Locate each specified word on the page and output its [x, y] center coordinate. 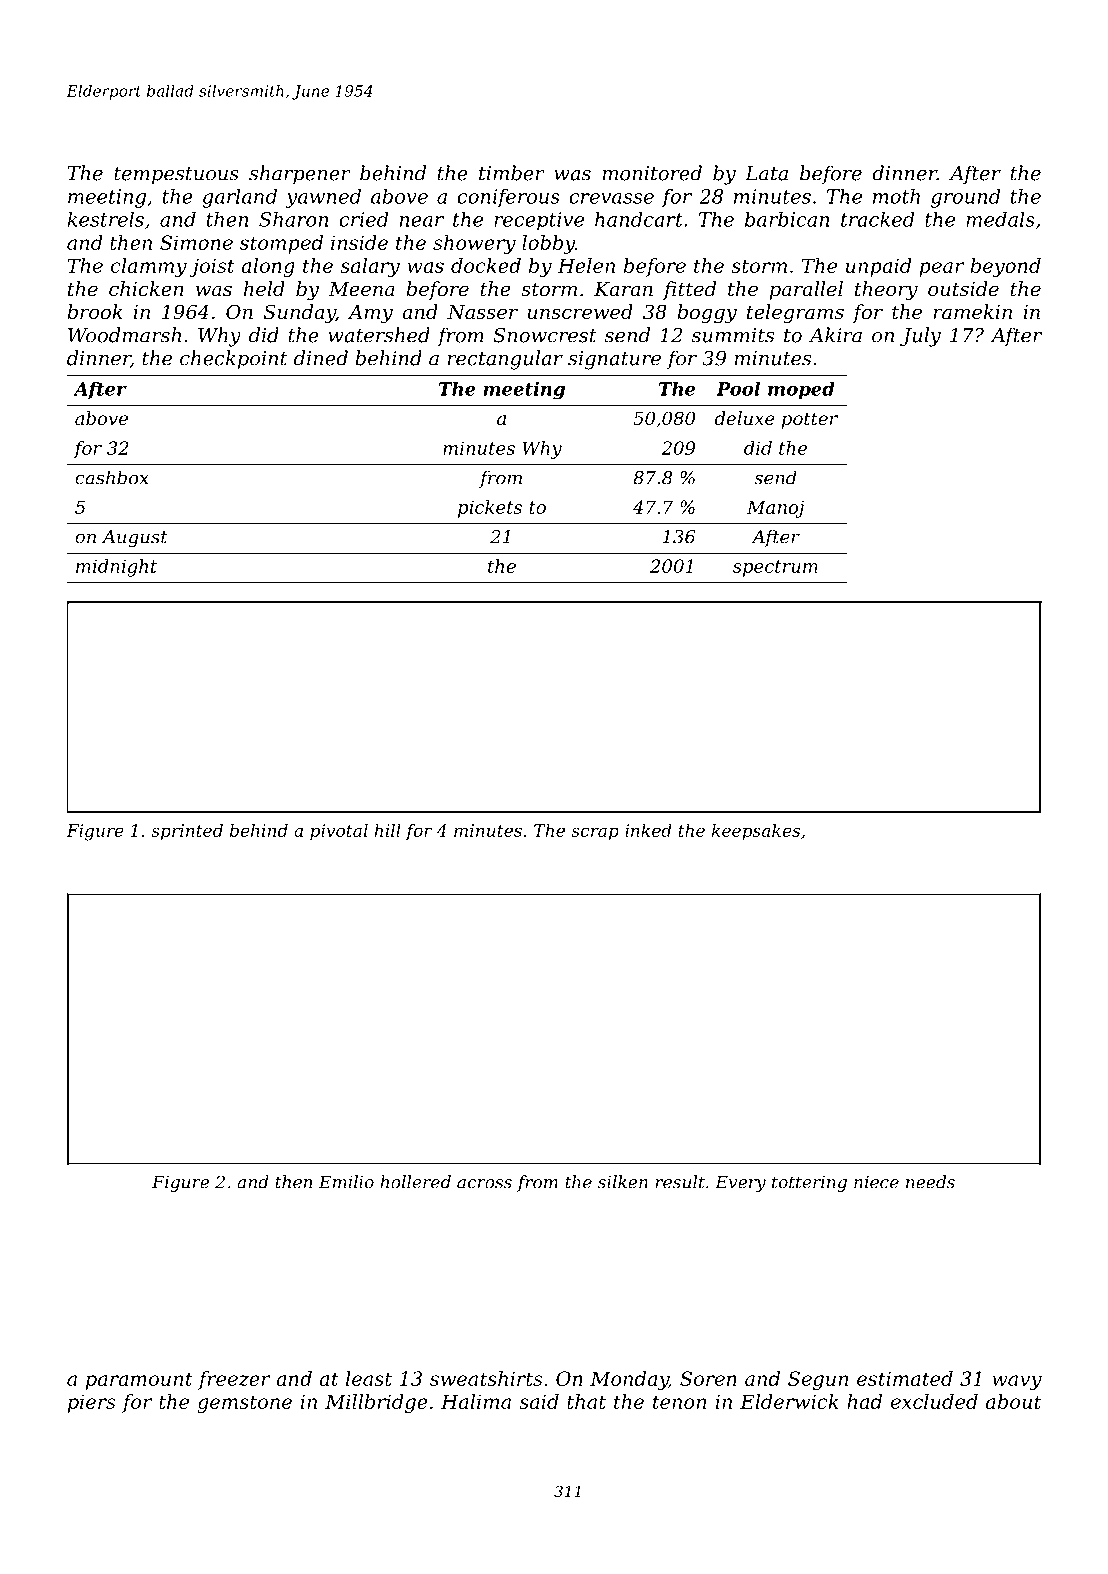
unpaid [879, 267]
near [422, 221]
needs [930, 1182]
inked [648, 830]
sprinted [187, 832]
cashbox [112, 477]
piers [91, 1403]
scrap [595, 834]
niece [876, 1182]
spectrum [775, 568]
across [484, 1184]
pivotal [339, 832]
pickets [490, 509]
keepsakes [756, 832]
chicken [146, 289]
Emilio [346, 1182]
